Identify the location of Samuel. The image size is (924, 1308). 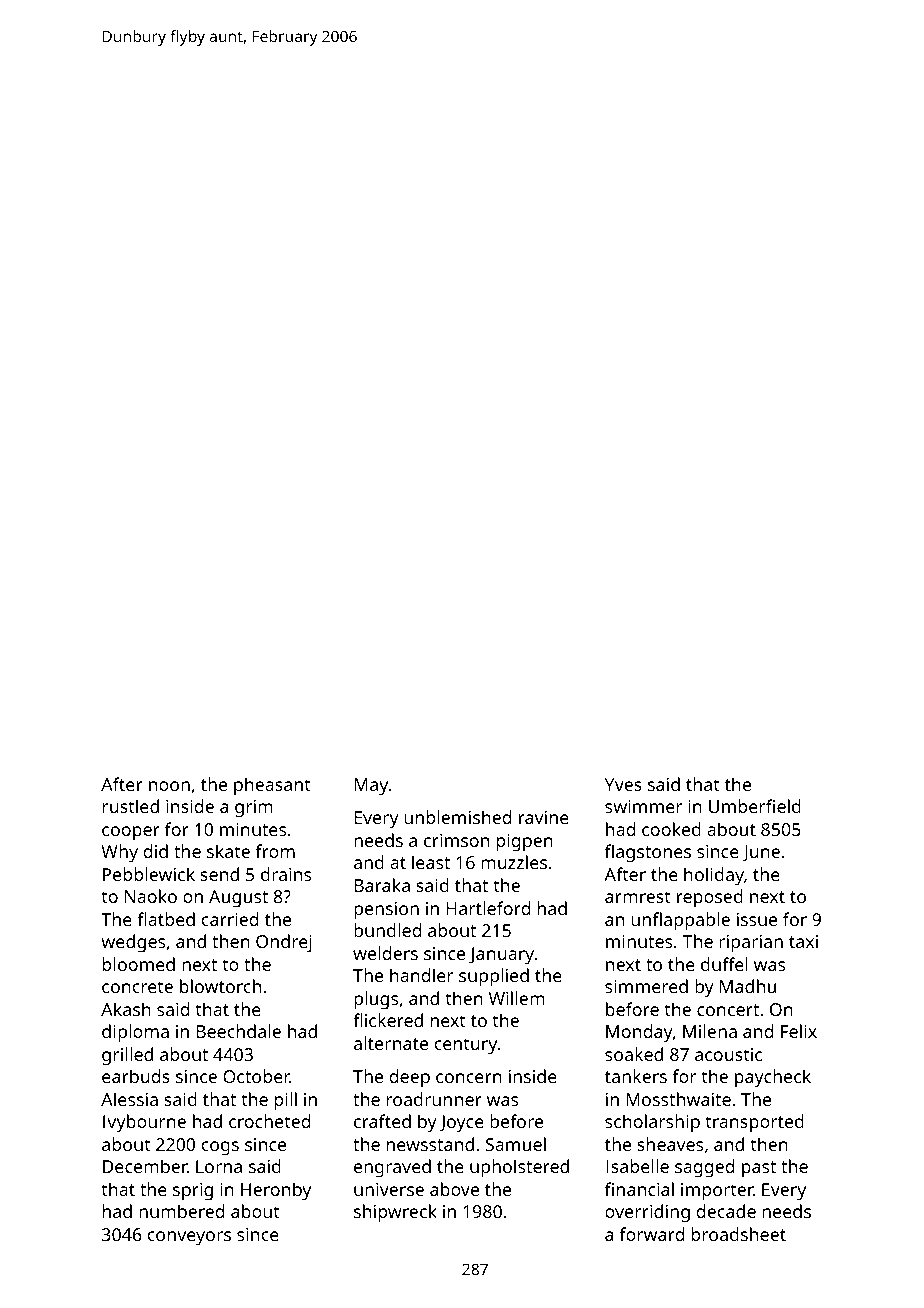
(516, 1144).
